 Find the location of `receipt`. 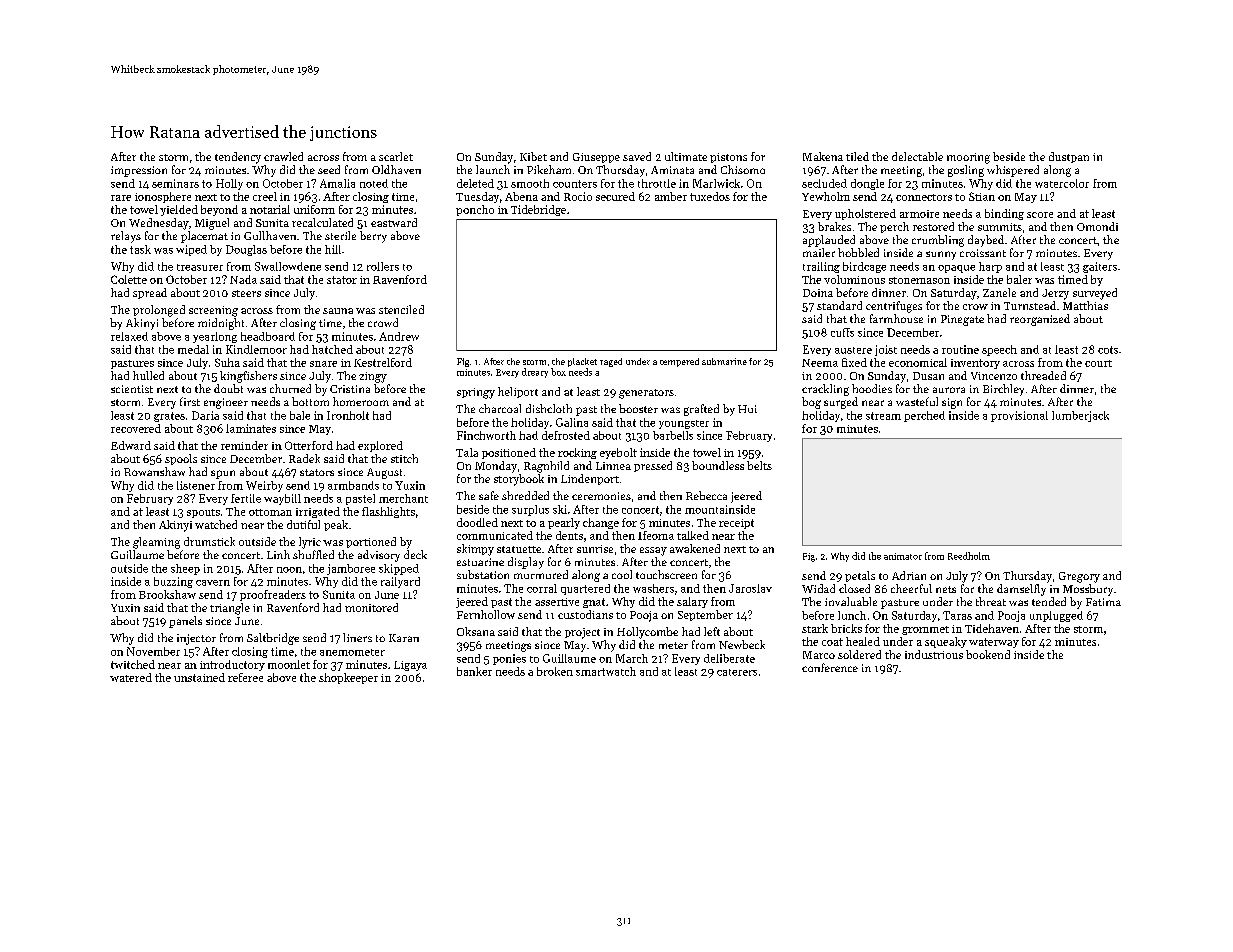

receipt is located at coordinates (736, 524).
